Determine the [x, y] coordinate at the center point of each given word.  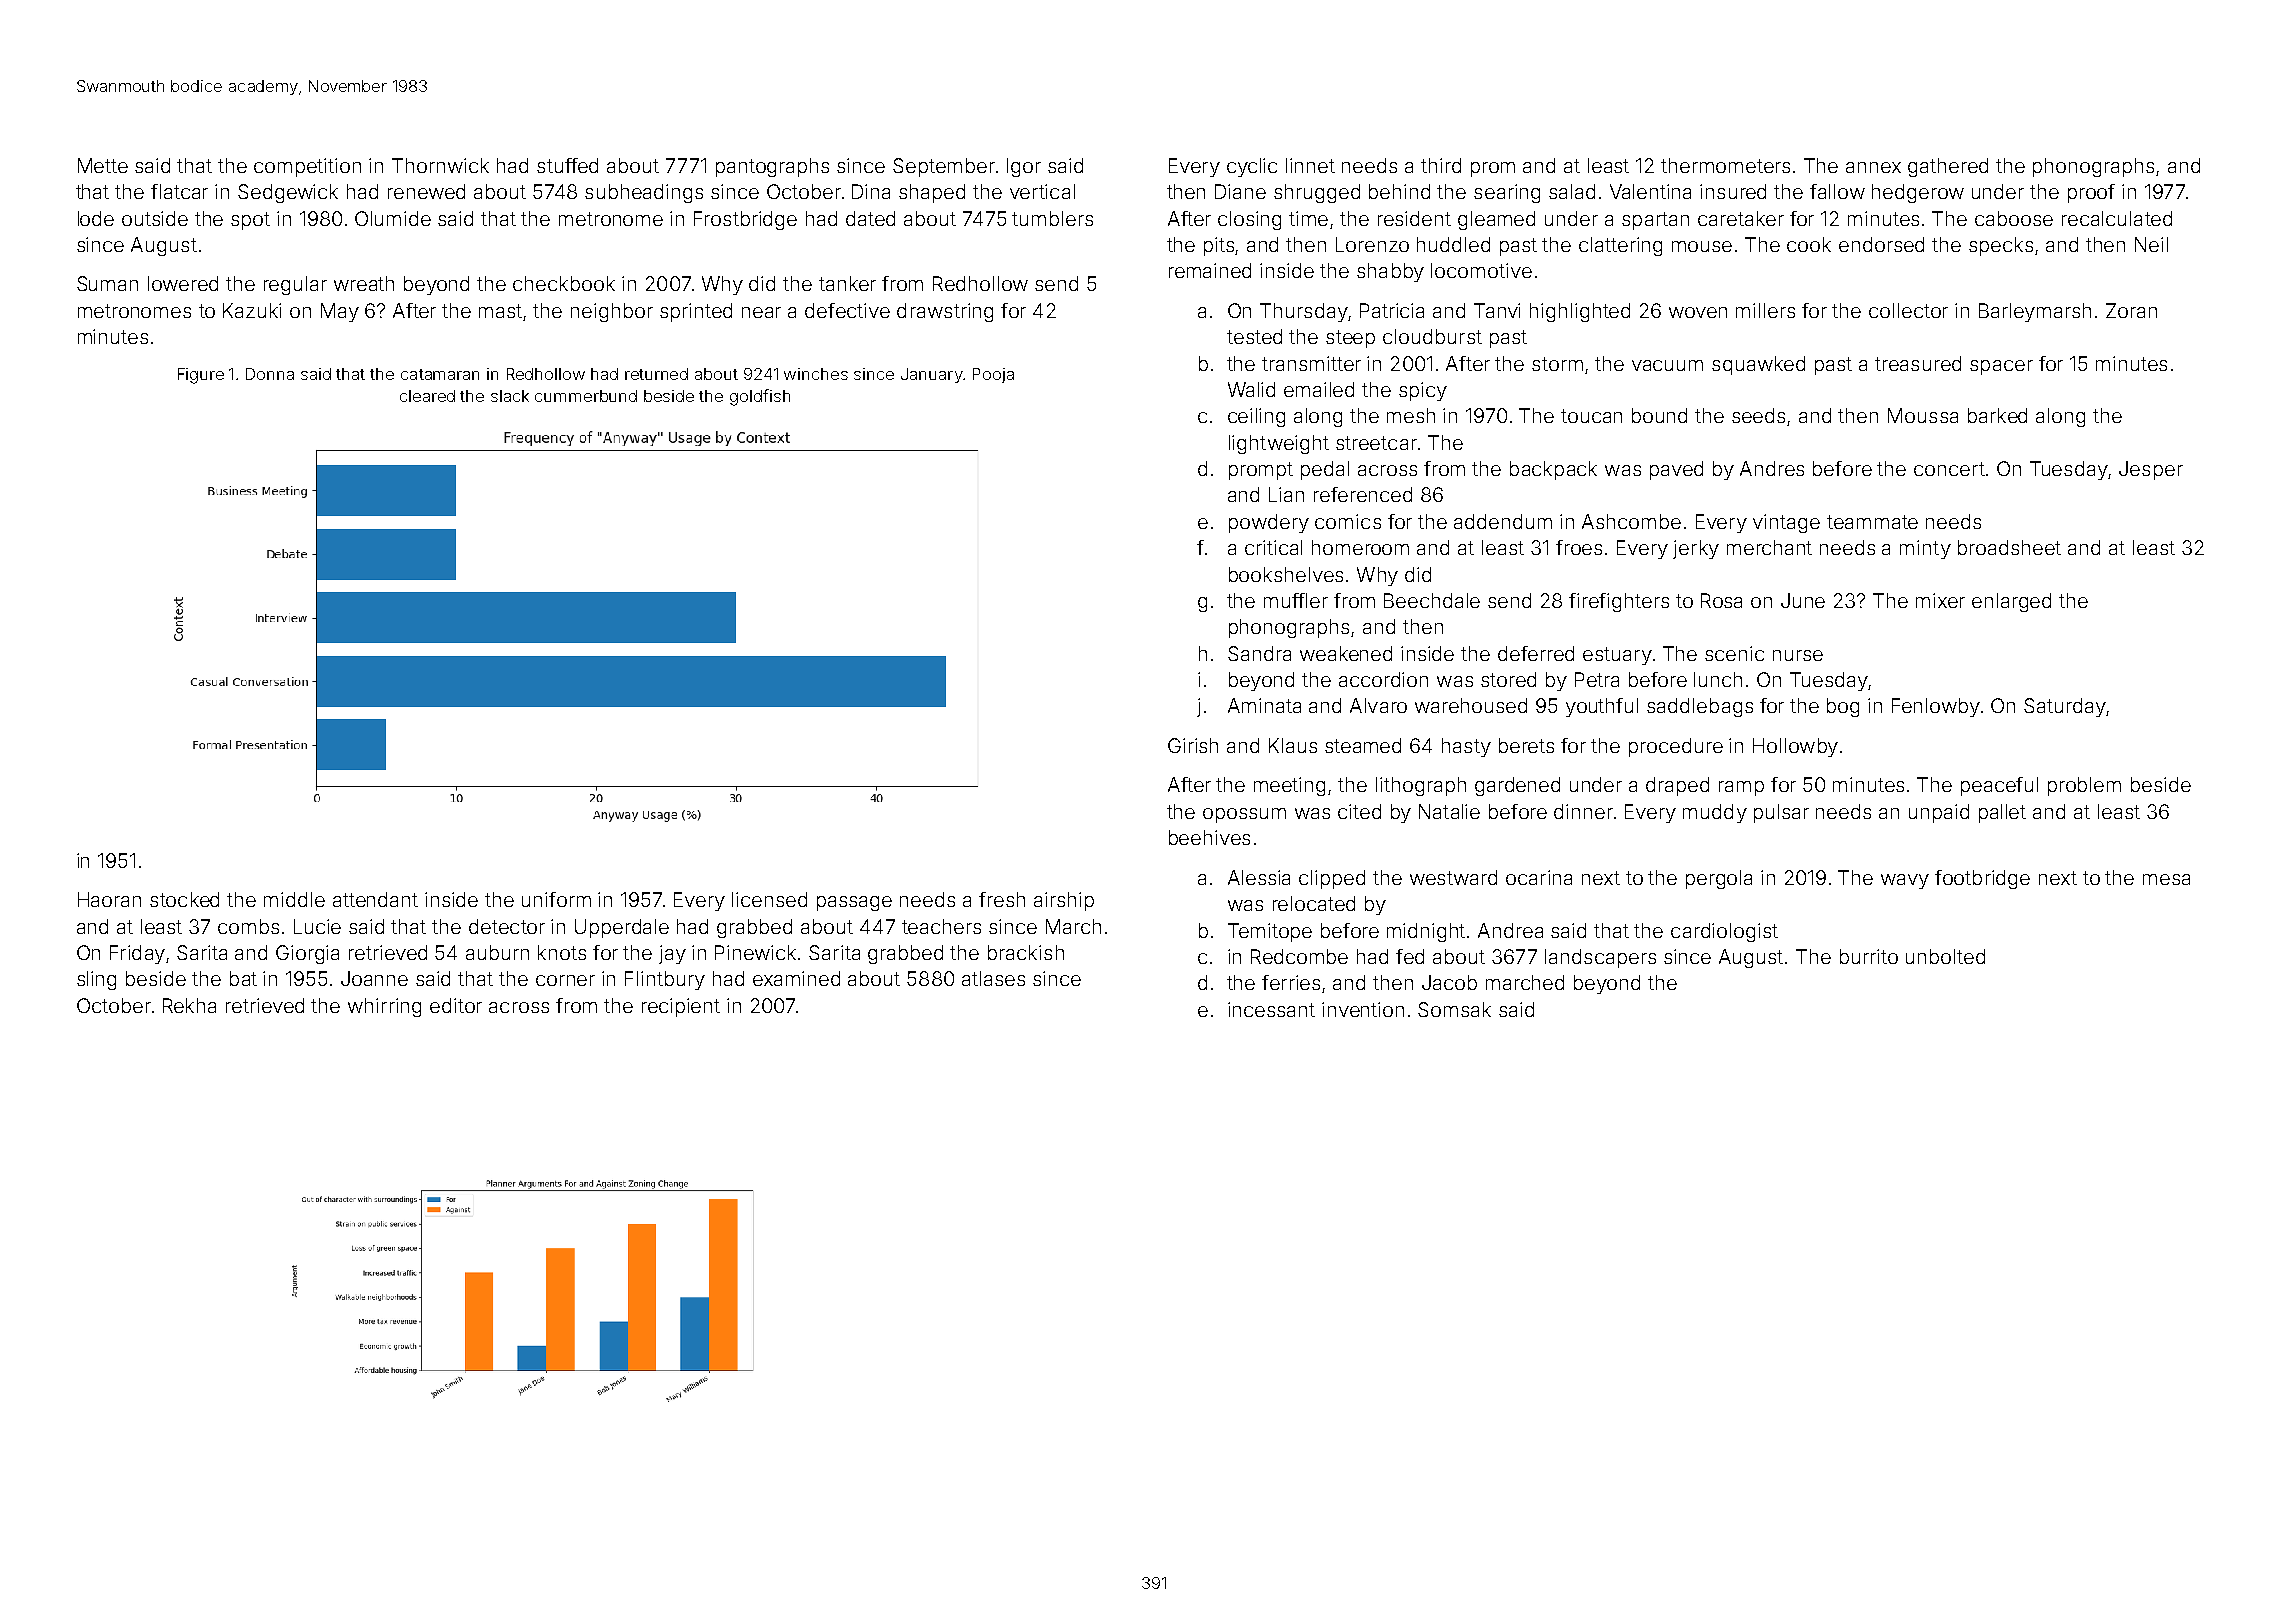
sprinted [696, 312]
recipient [681, 1007]
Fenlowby [1936, 707]
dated [870, 218]
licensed [769, 899]
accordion [1383, 679]
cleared [427, 396]
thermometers [1725, 165]
